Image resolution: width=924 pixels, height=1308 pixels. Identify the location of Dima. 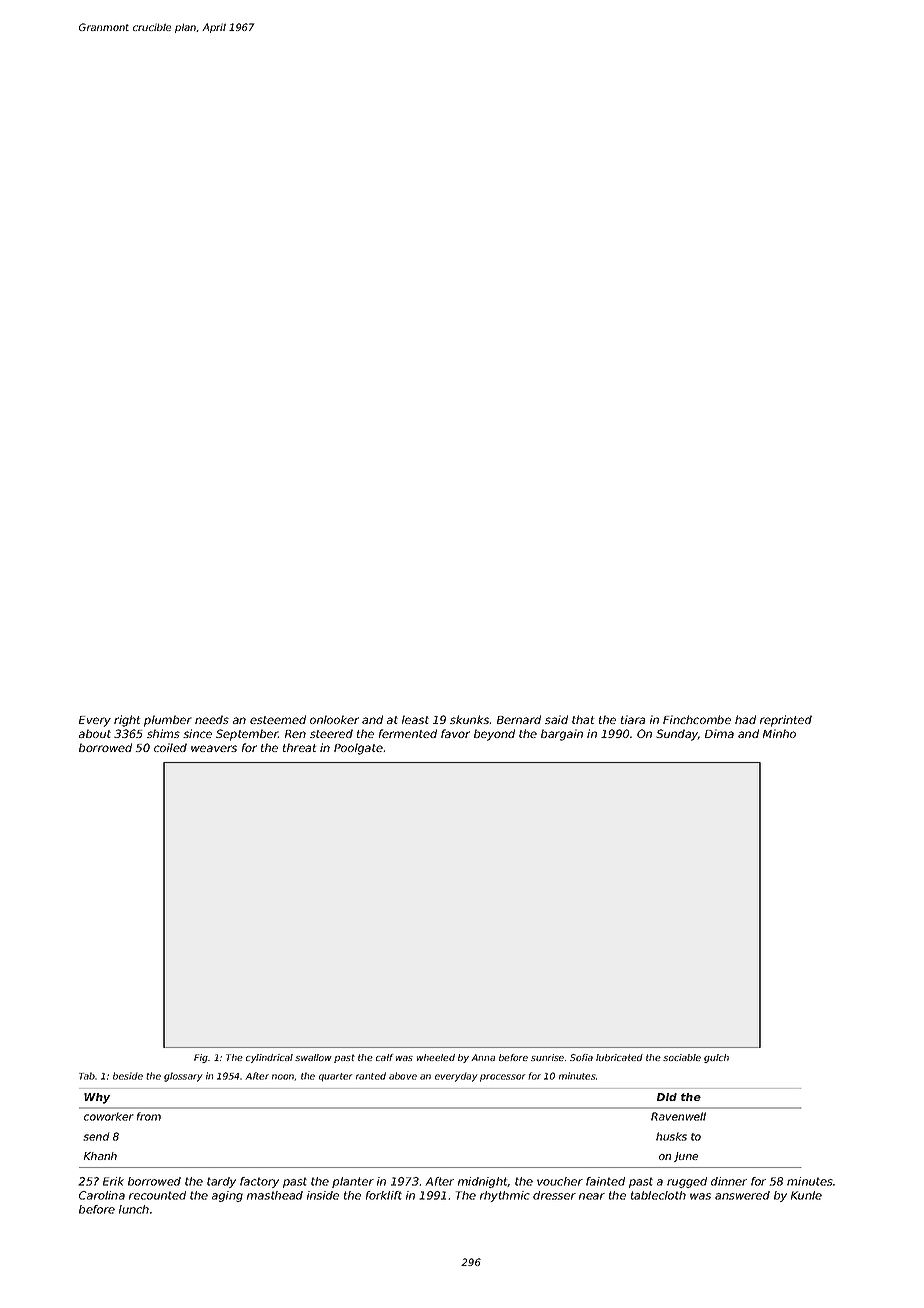
(719, 733).
